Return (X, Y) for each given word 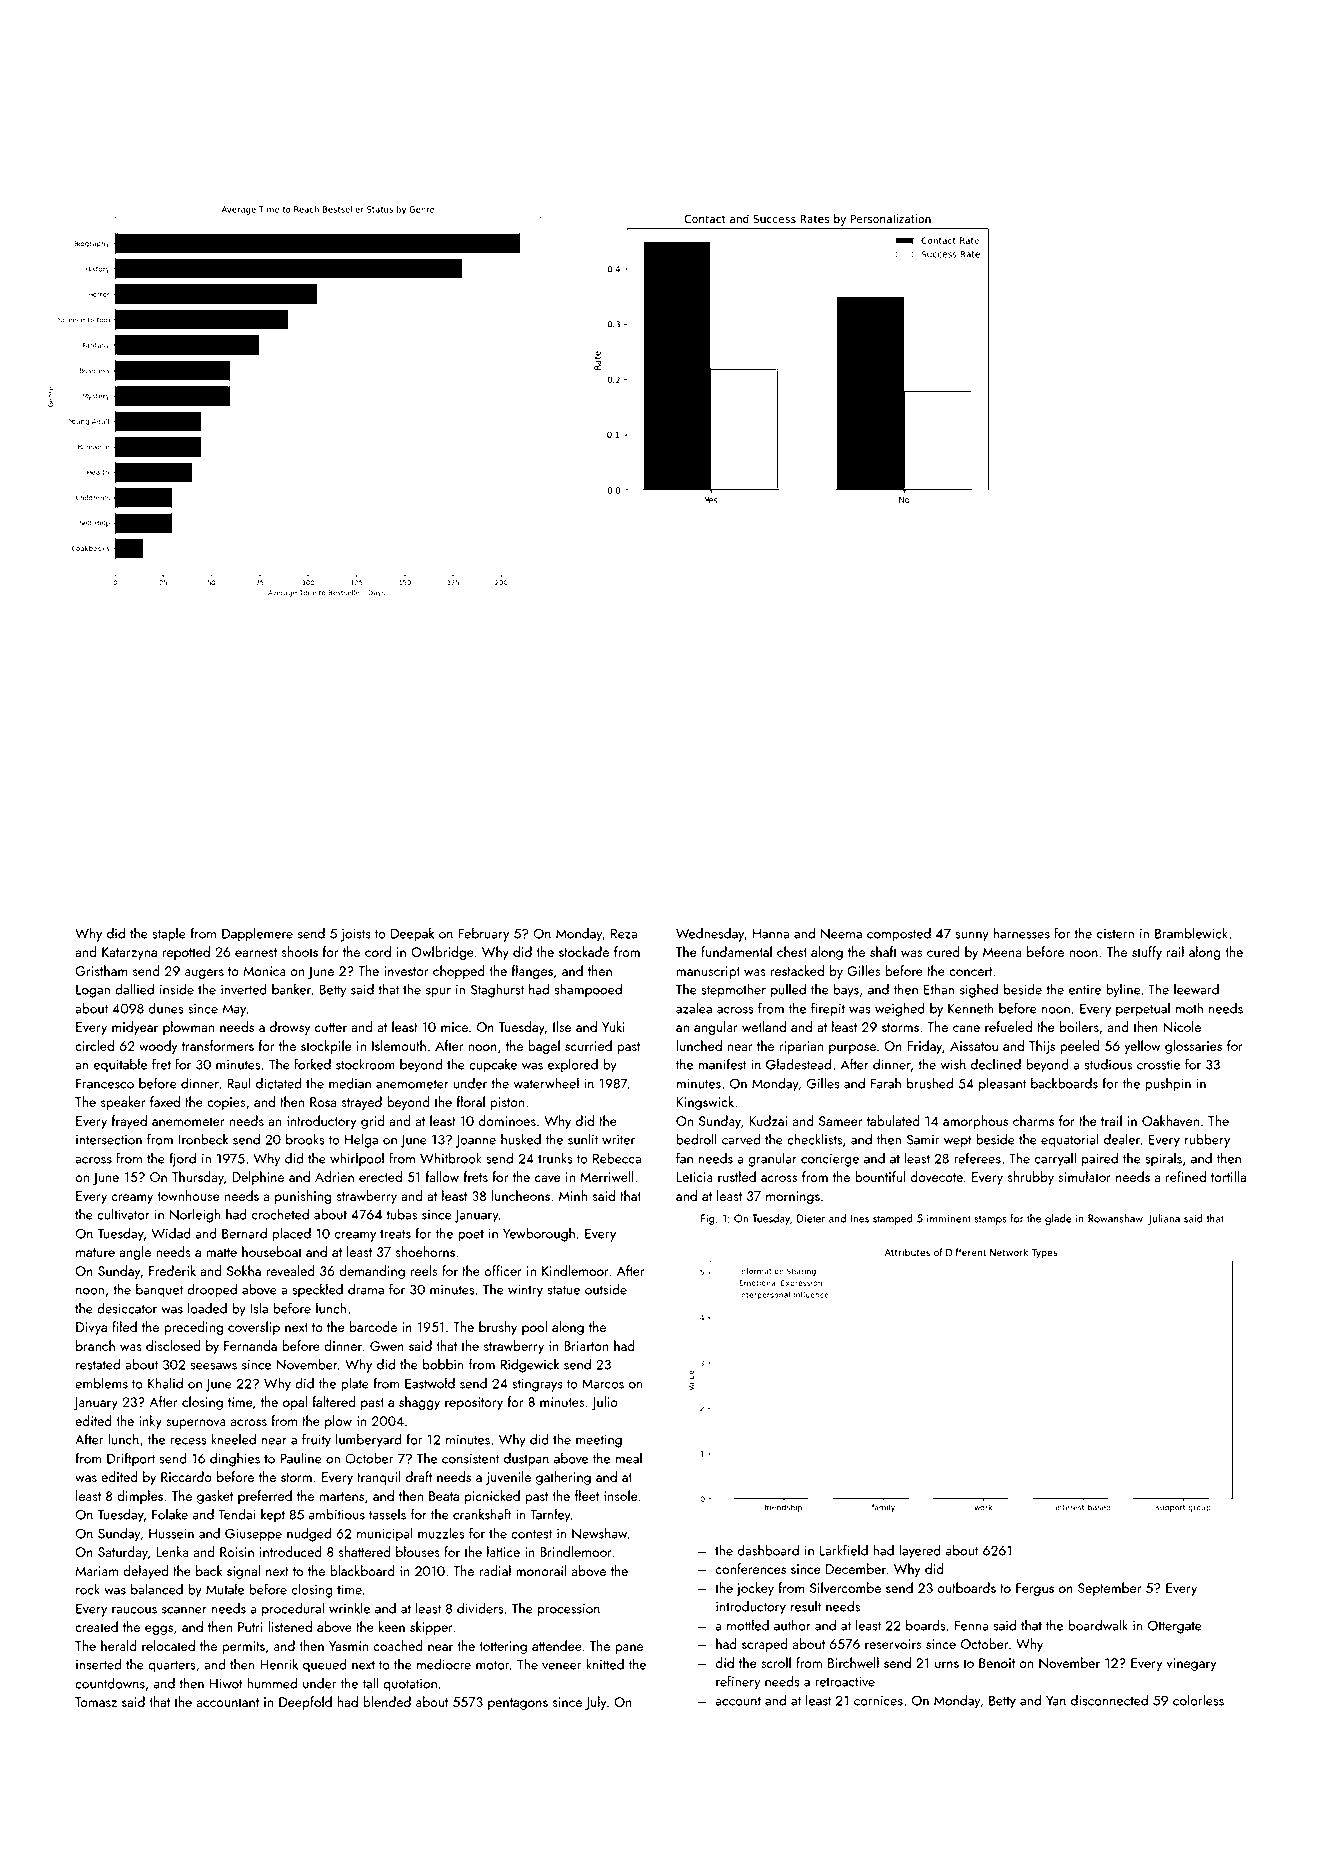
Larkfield (844, 1550)
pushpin (1168, 1085)
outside (606, 1289)
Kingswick (705, 1103)
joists (356, 935)
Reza (624, 933)
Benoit (997, 1663)
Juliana (1164, 1219)
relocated (168, 1645)
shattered (365, 1551)
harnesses (1022, 933)
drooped (212, 1290)
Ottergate (1175, 1627)
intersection (109, 1140)
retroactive (845, 1682)
